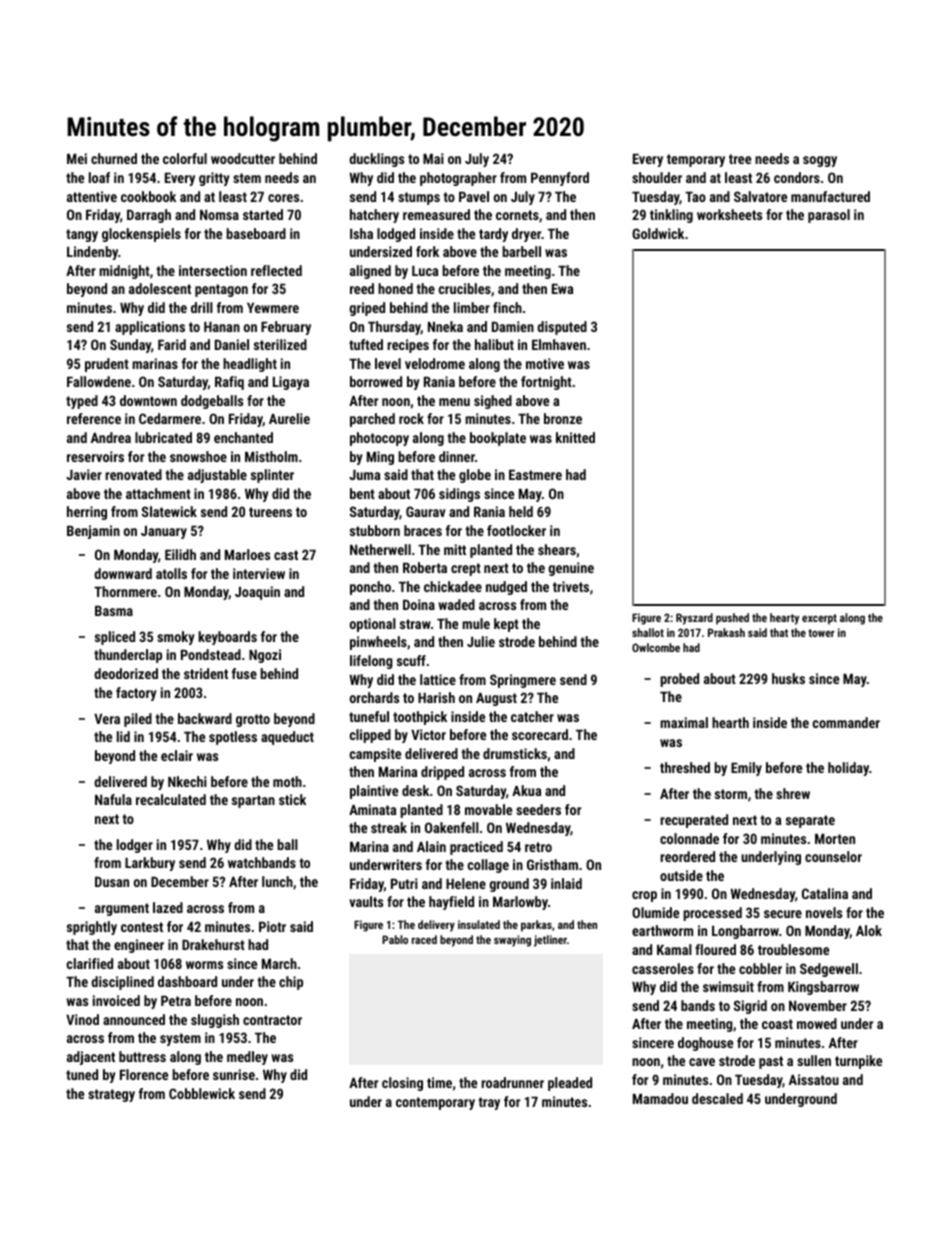 Image resolution: width=952 pixels, height=1233 pixels. Describe the element at coordinates (202, 1093) in the screenshot. I see `Cobblewick` at that location.
